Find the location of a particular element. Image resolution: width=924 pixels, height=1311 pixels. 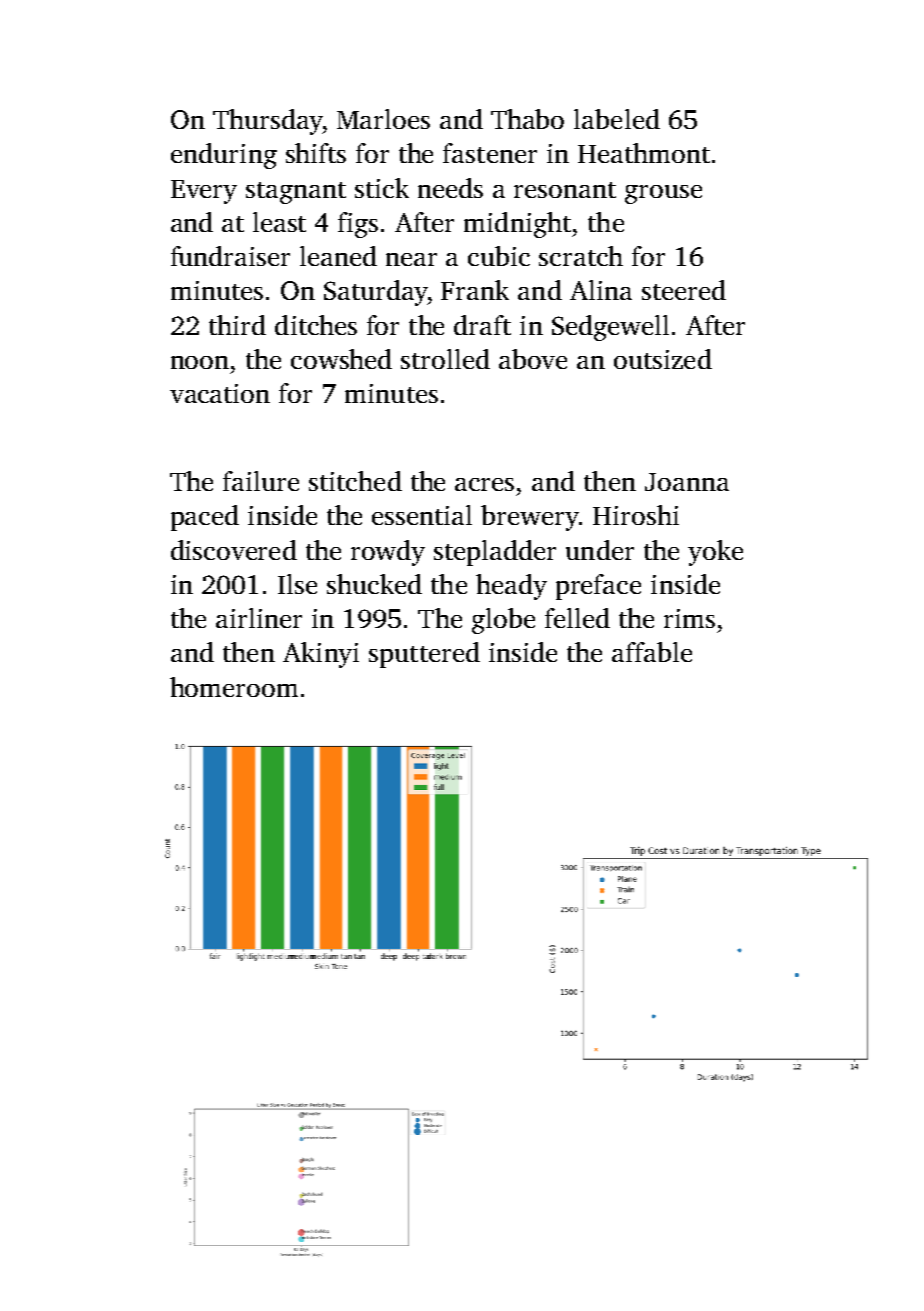

globe is located at coordinates (503, 621).
